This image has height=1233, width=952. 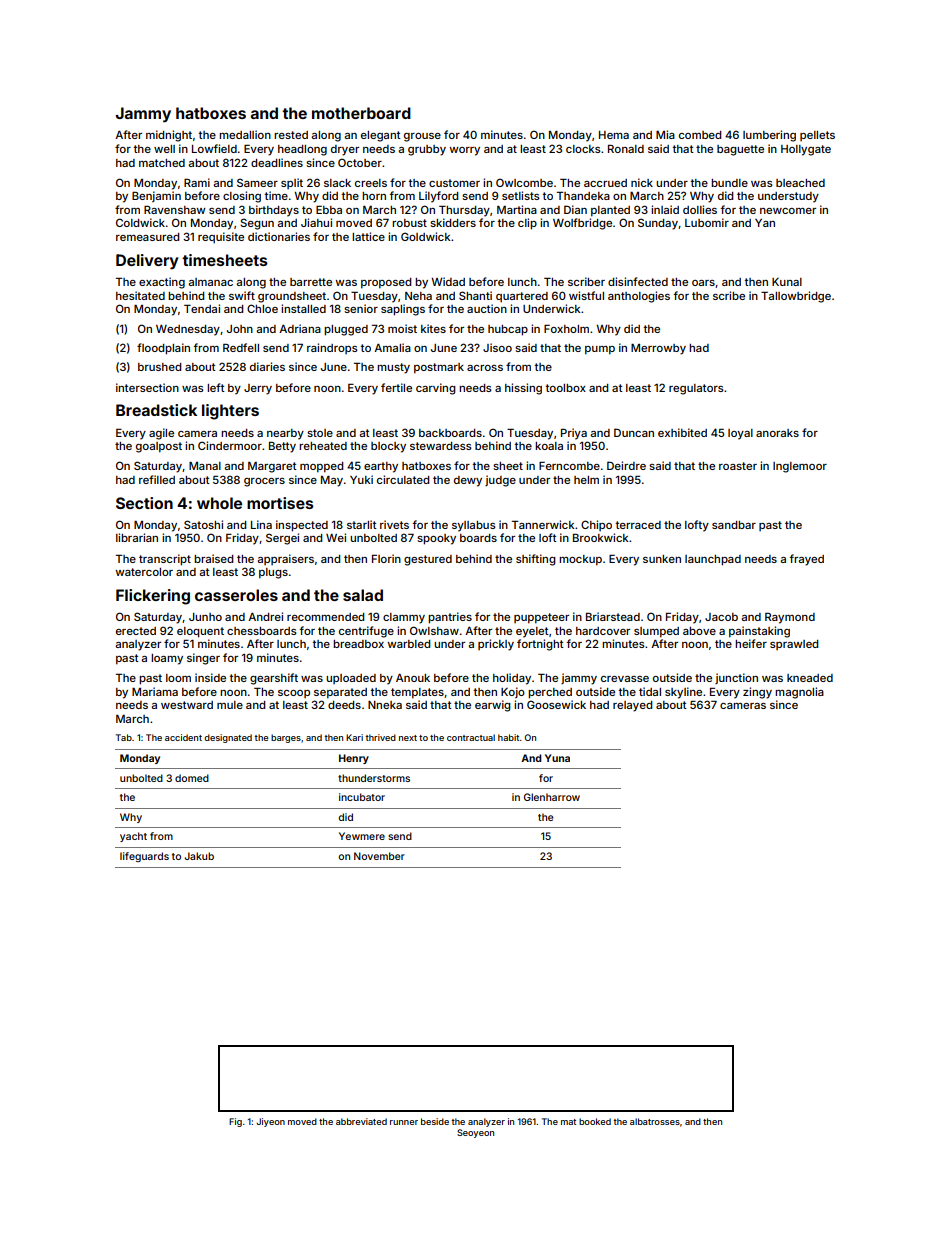 What do you see at coordinates (321, 467) in the image?
I see `mopped` at bounding box center [321, 467].
